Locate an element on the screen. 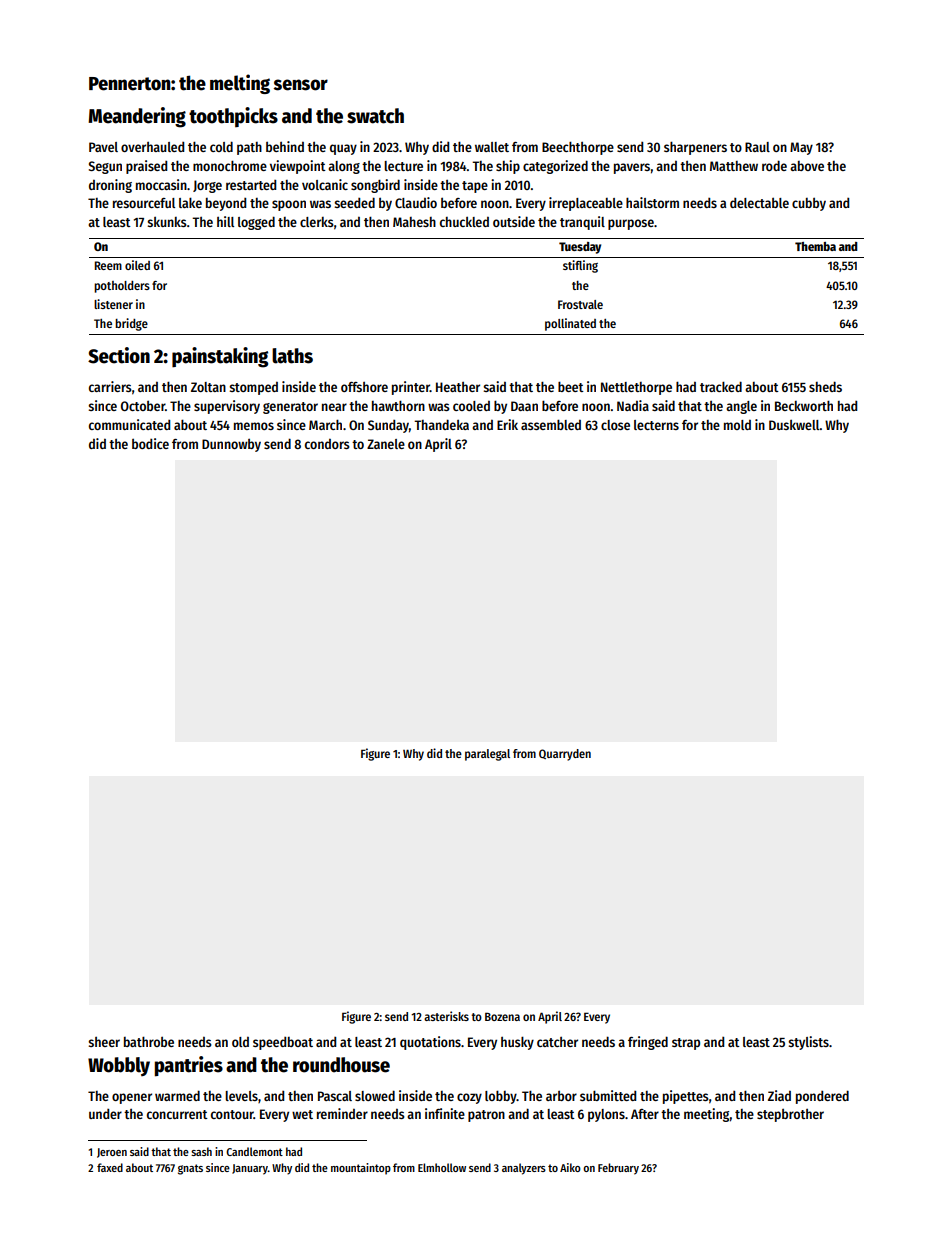 This screenshot has height=1233, width=952. spoon is located at coordinates (289, 205).
